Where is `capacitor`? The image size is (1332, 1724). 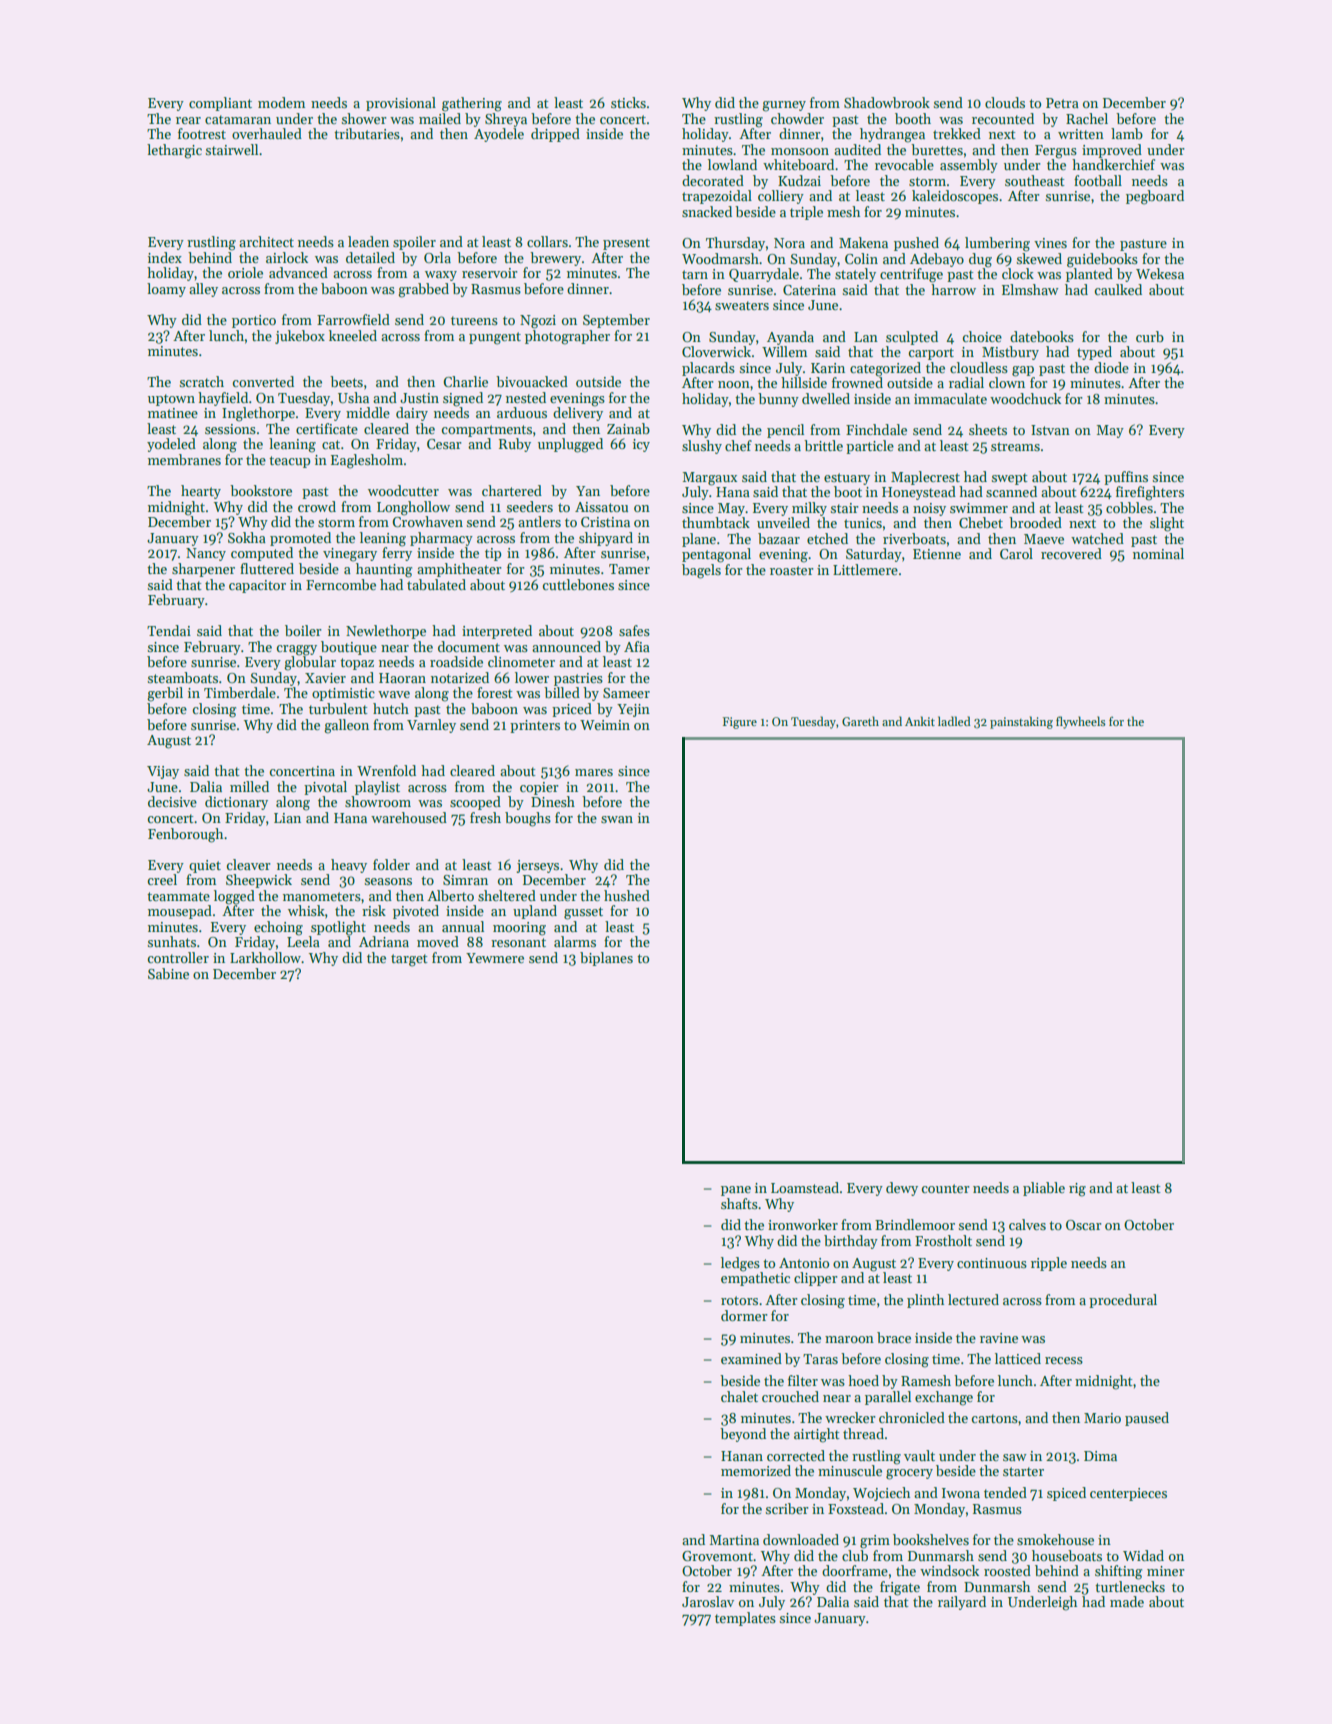 capacitor is located at coordinates (257, 586).
